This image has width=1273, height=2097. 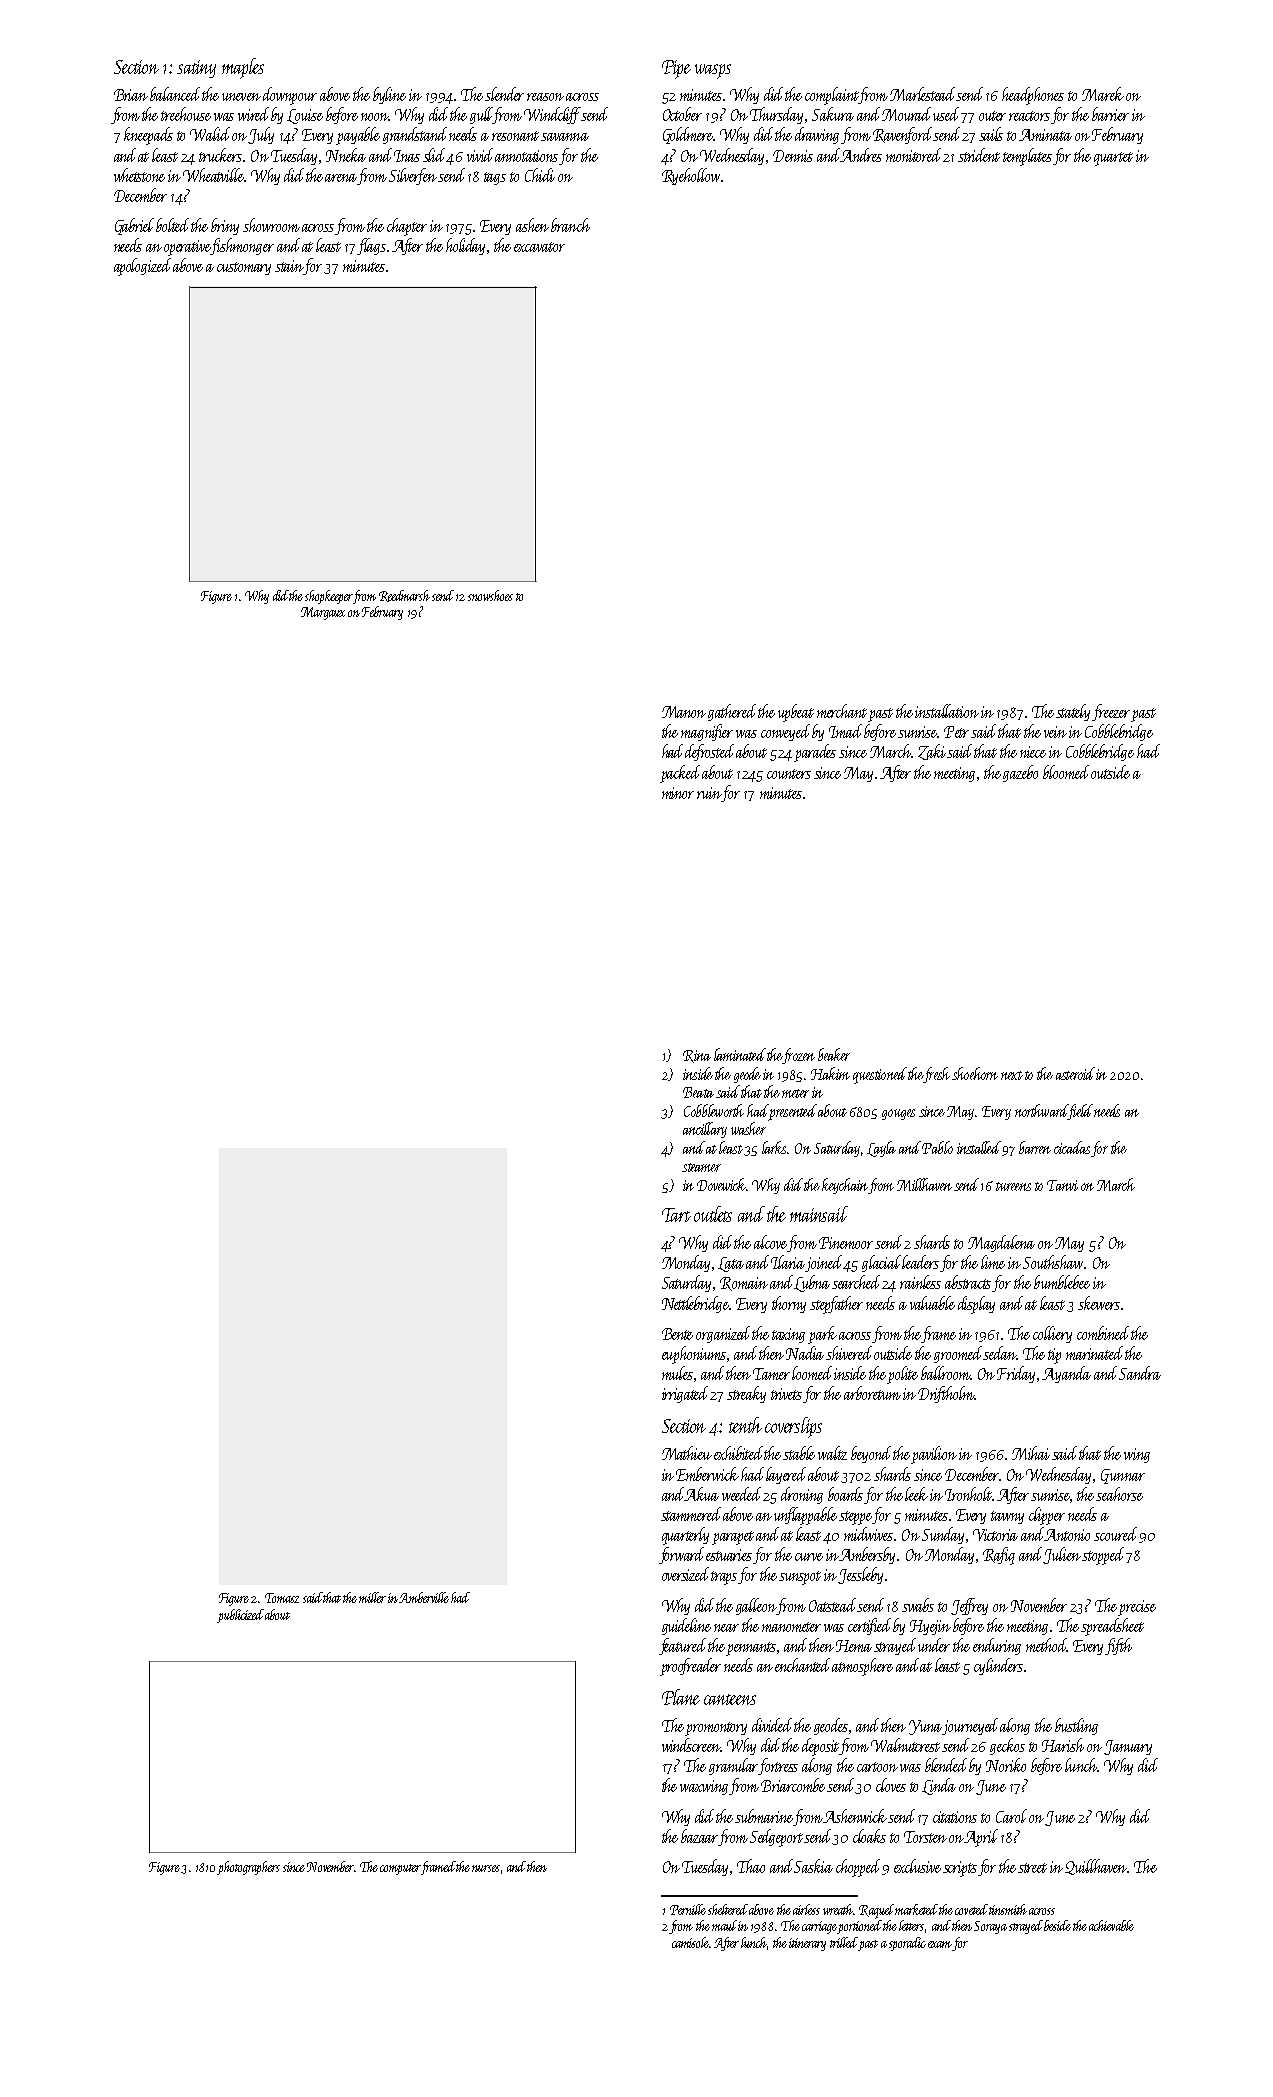 What do you see at coordinates (959, 1354) in the image?
I see `groomed` at bounding box center [959, 1354].
